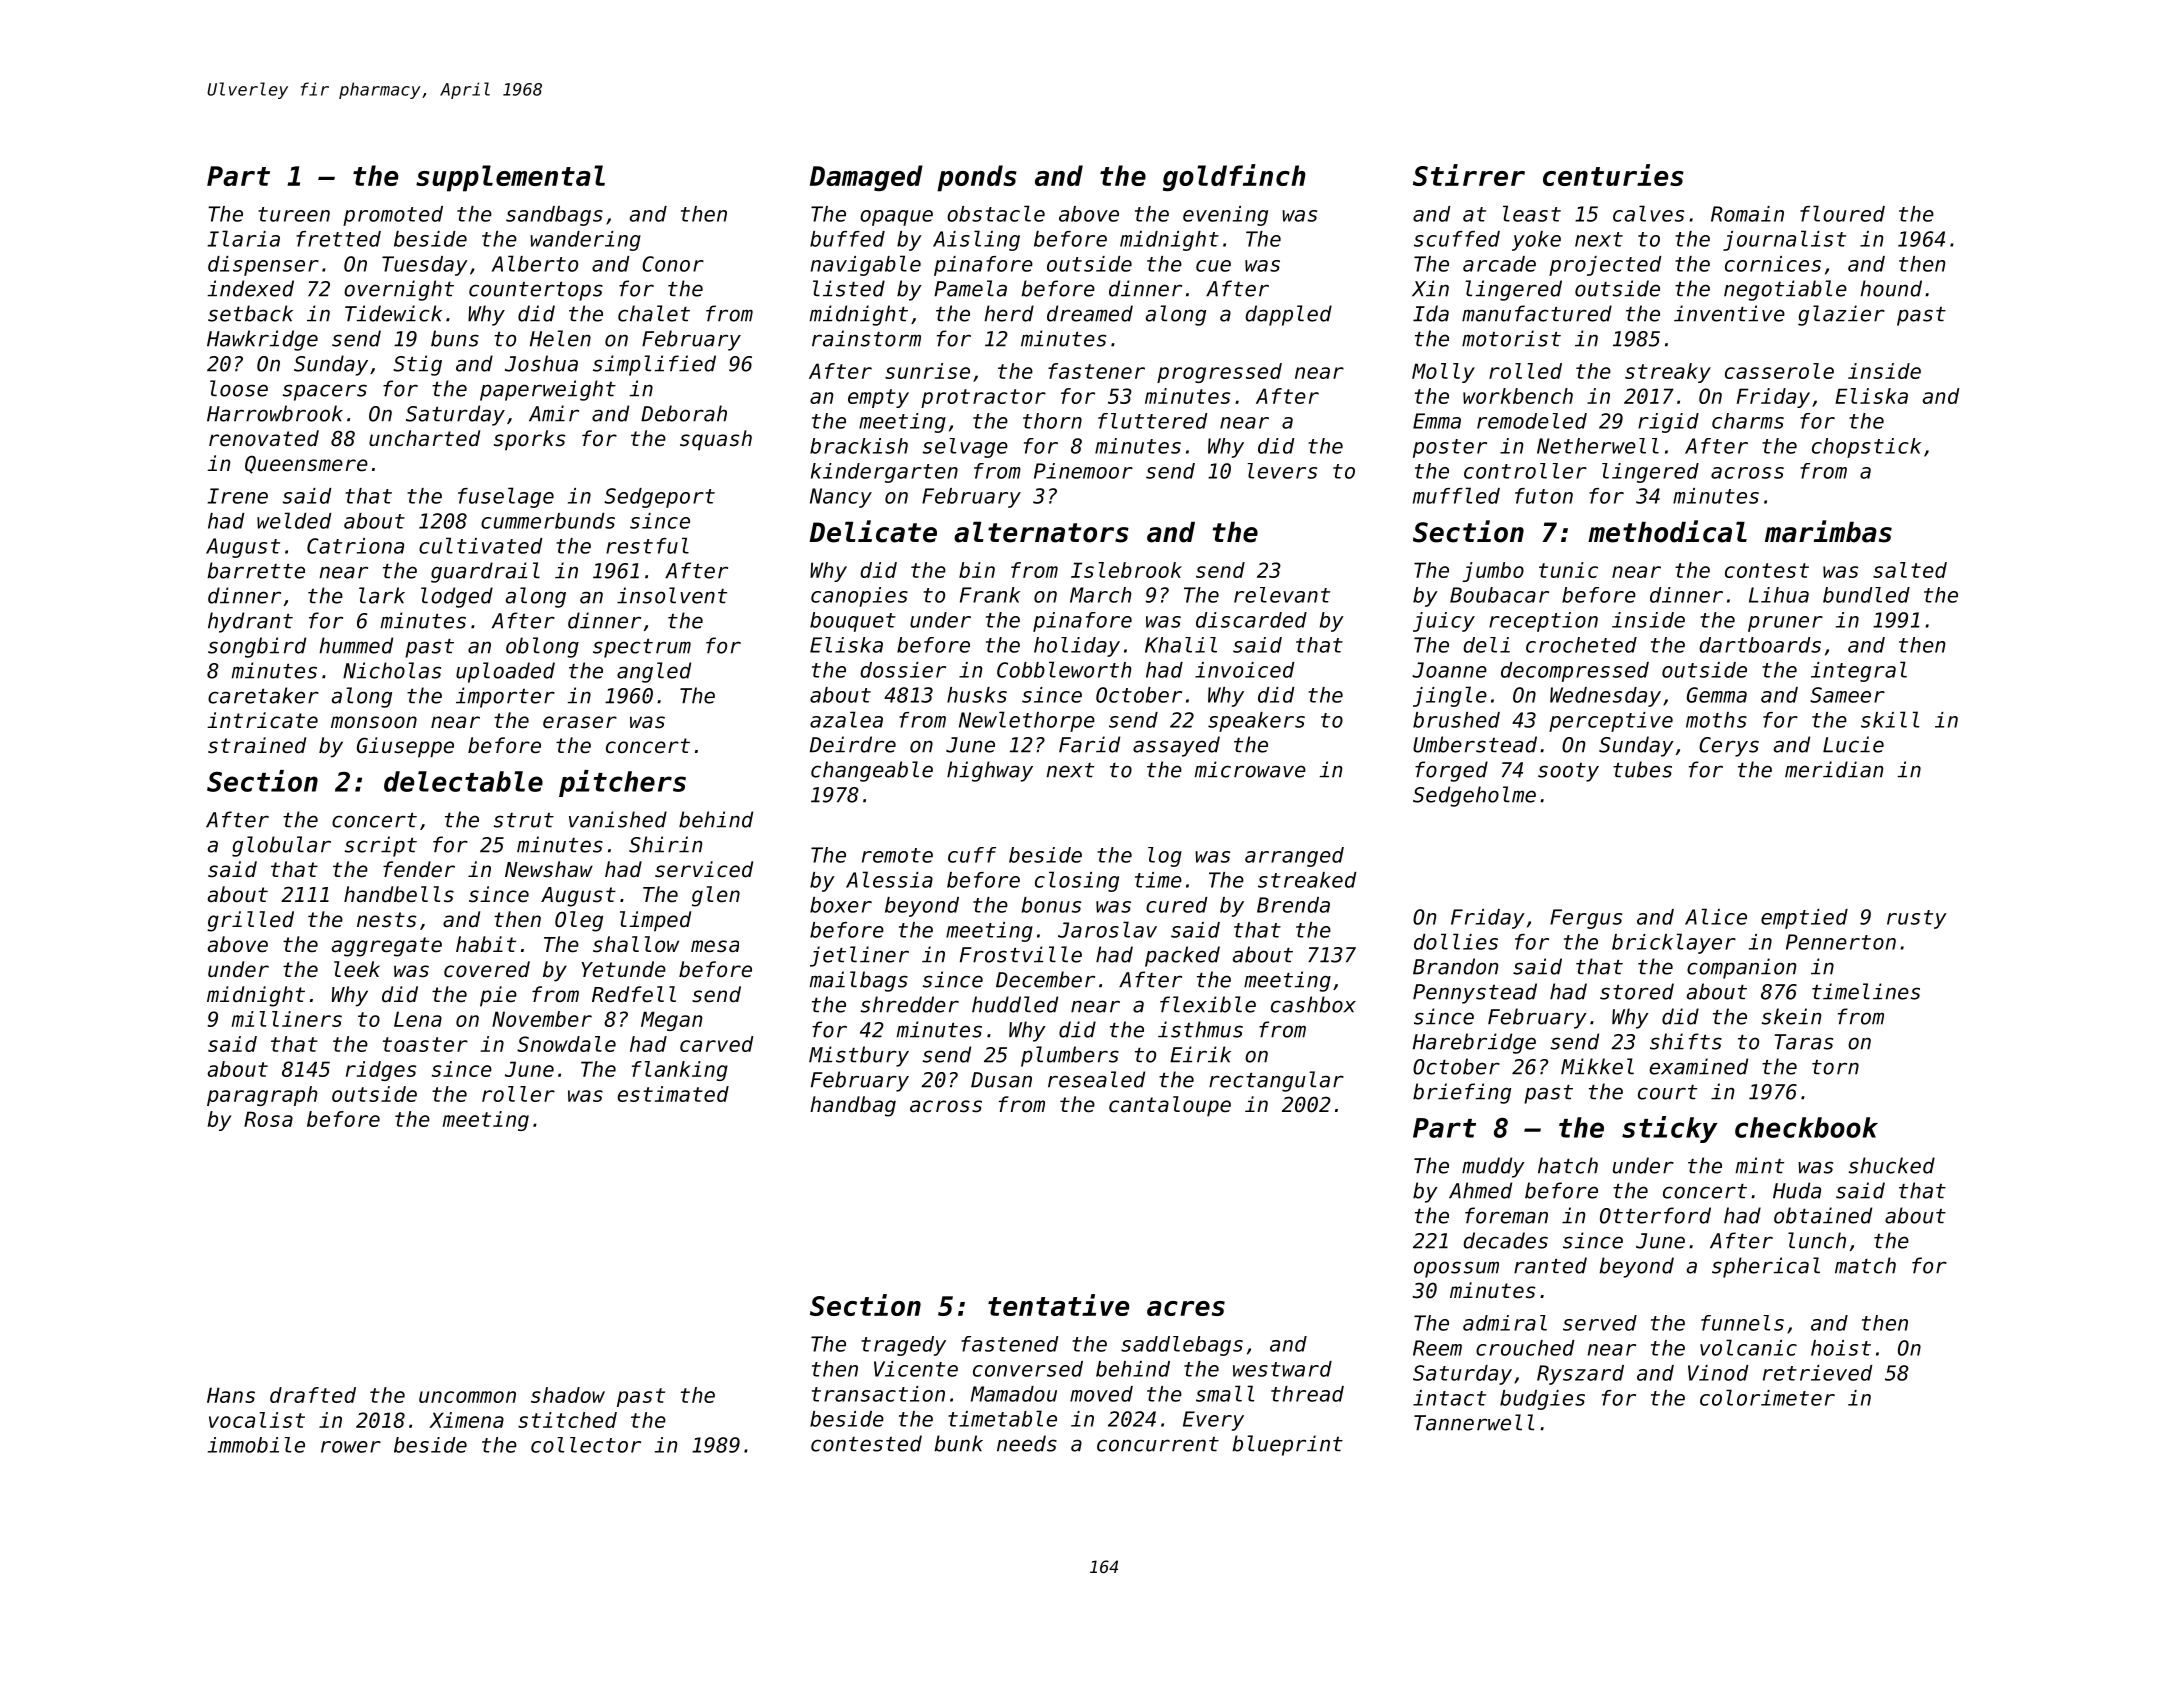 This image has height=1683, width=2178. Describe the element at coordinates (256, 1445) in the image. I see `immobile` at that location.
